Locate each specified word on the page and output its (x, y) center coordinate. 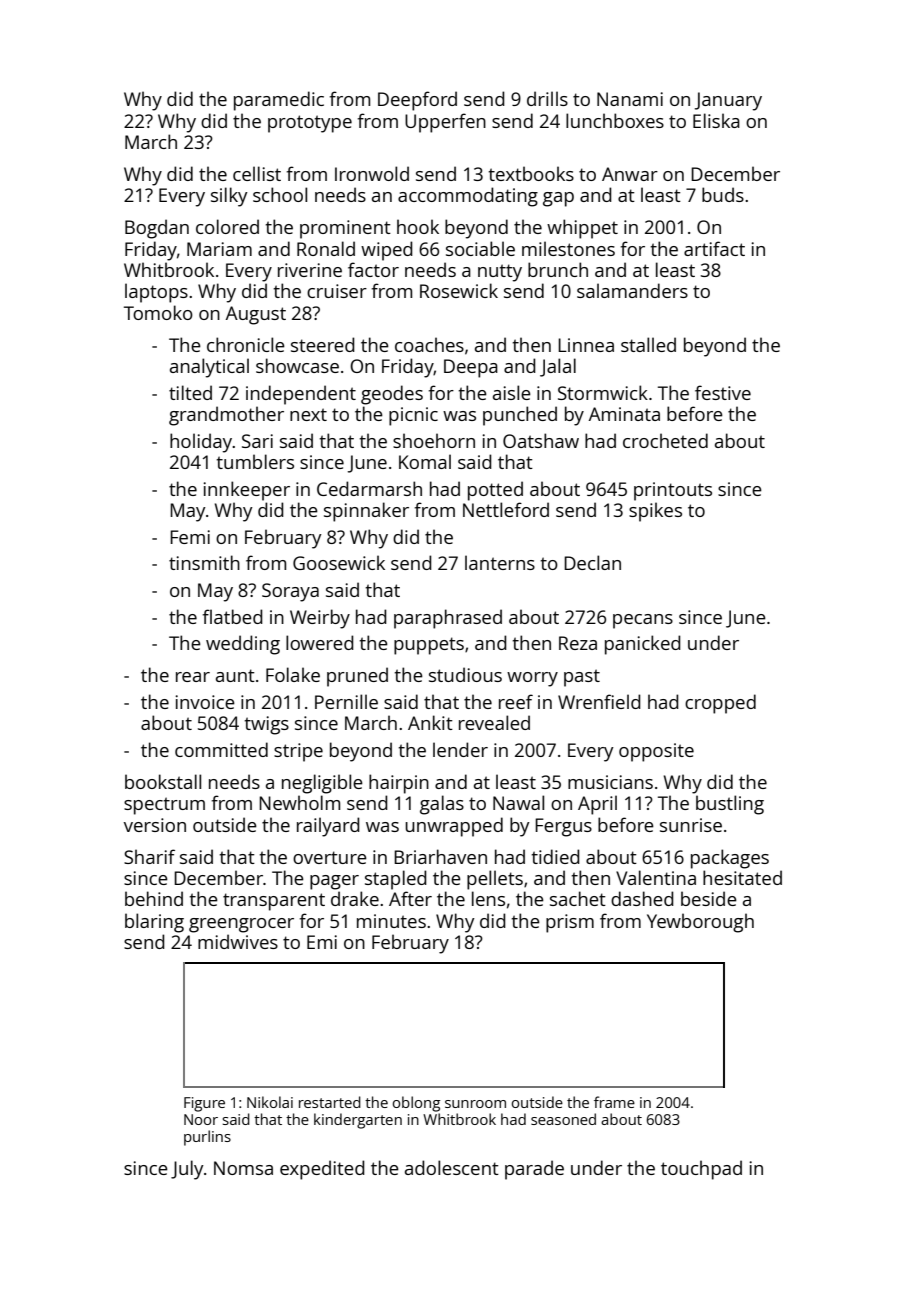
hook (418, 226)
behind (154, 898)
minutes (391, 921)
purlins (207, 1138)
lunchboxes (615, 120)
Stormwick (603, 392)
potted (495, 491)
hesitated (742, 877)
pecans (643, 621)
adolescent (452, 1167)
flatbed (233, 616)
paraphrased (448, 619)
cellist (257, 173)
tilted (190, 392)
